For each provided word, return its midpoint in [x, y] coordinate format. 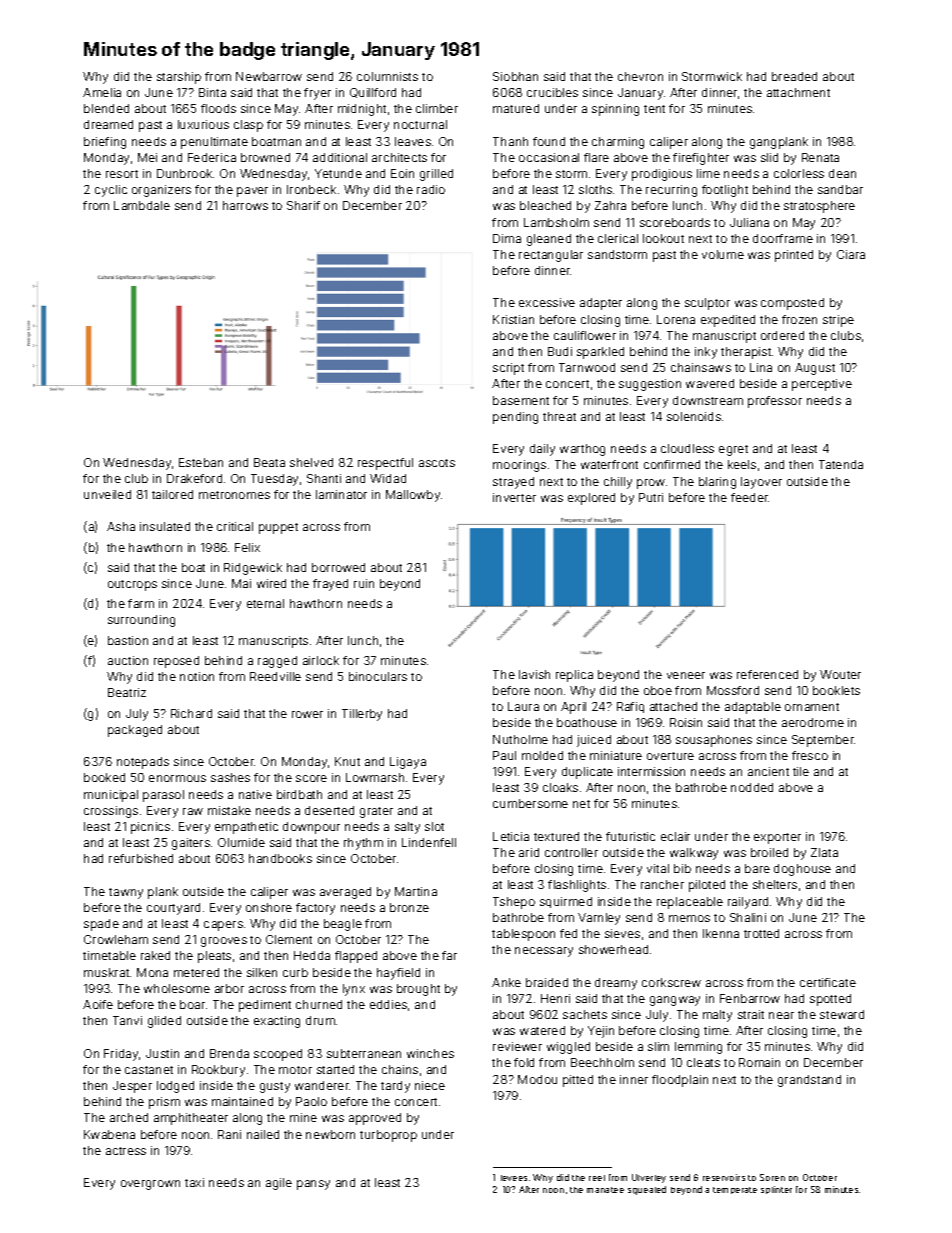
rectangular [551, 256]
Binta [212, 92]
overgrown [150, 1185]
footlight [725, 191]
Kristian [513, 319]
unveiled [107, 494]
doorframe [783, 238]
